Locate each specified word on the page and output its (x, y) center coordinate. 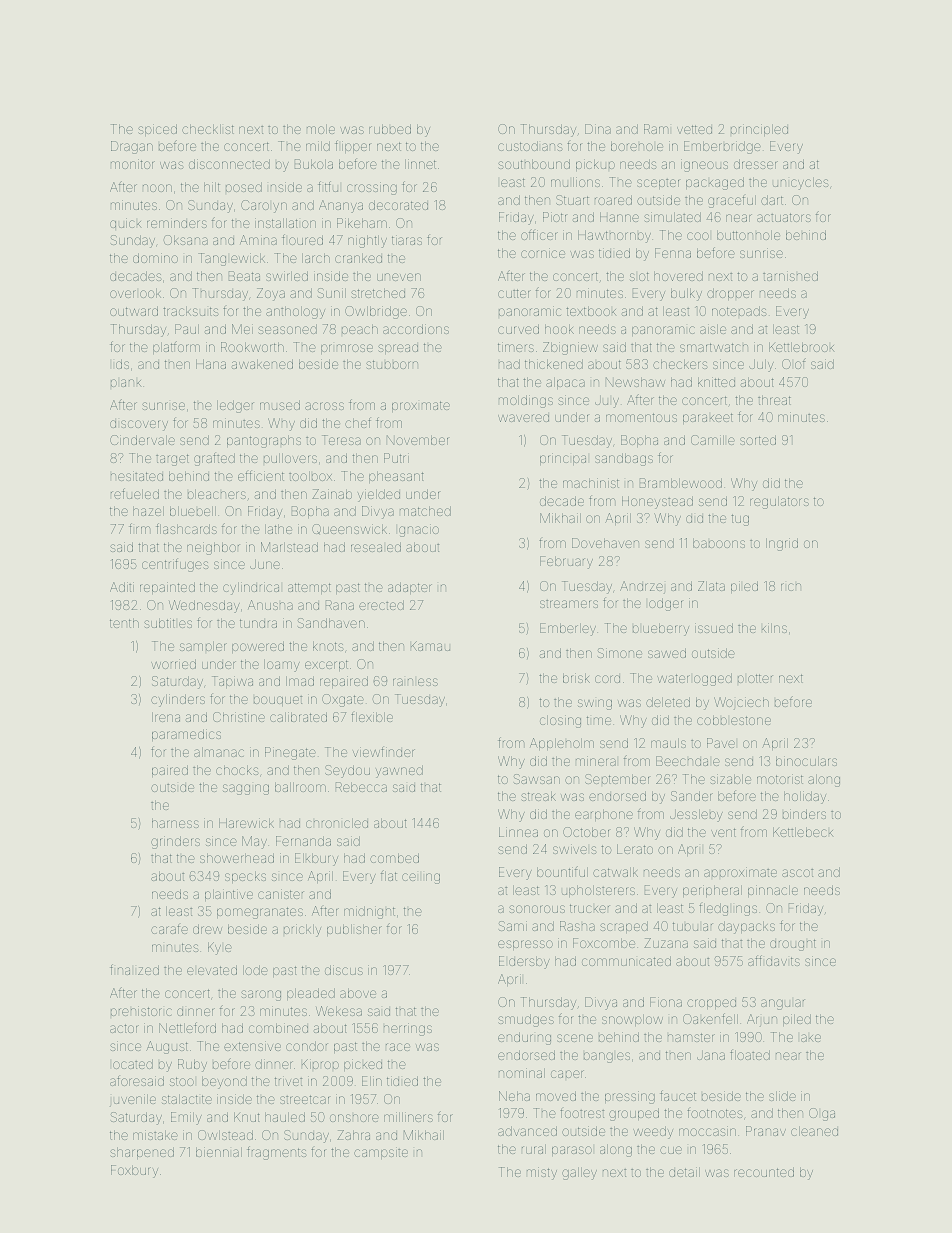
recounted (764, 1172)
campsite (381, 1153)
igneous (704, 165)
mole (321, 129)
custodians (530, 146)
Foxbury (134, 1171)
